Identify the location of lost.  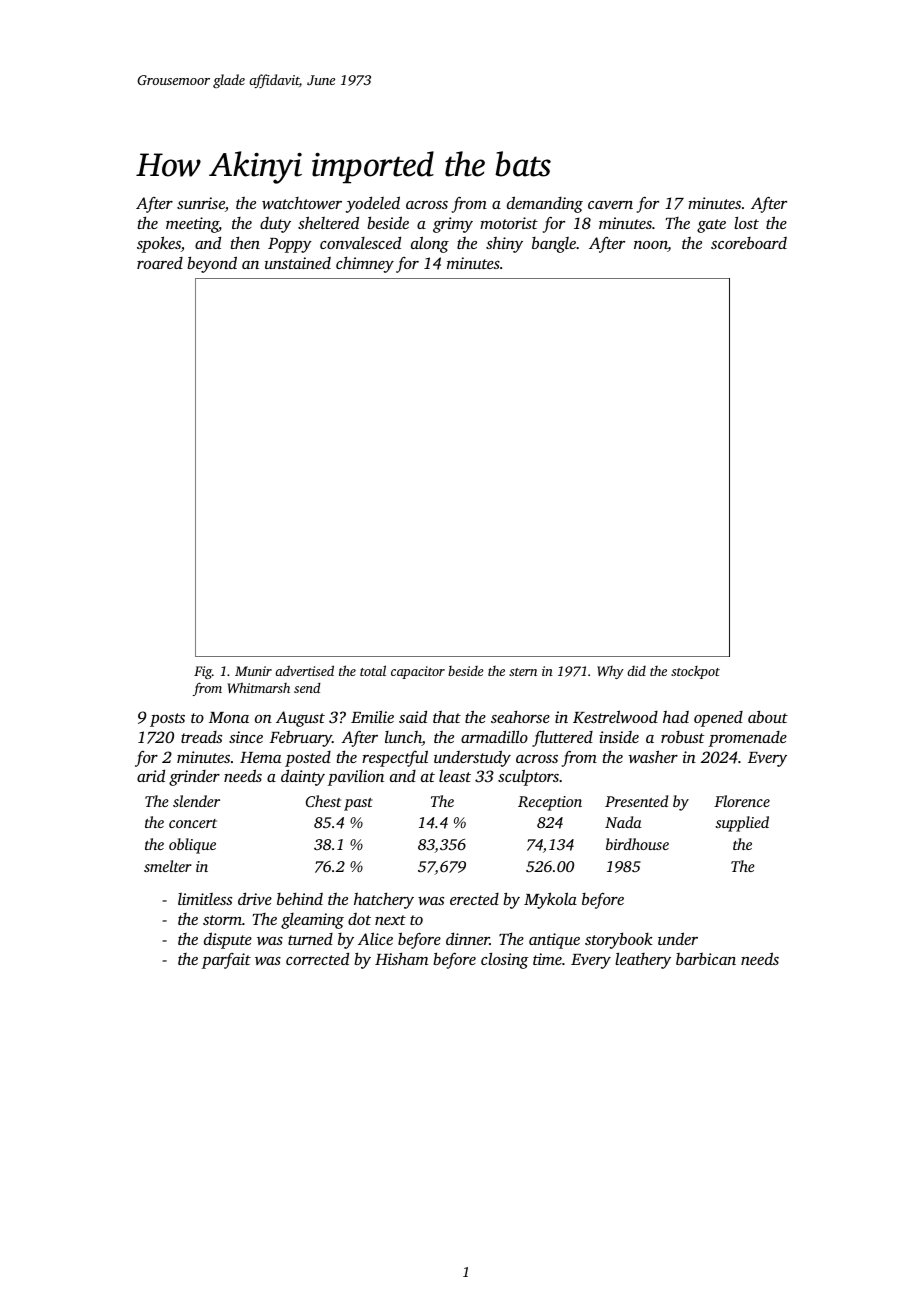
(746, 222).
